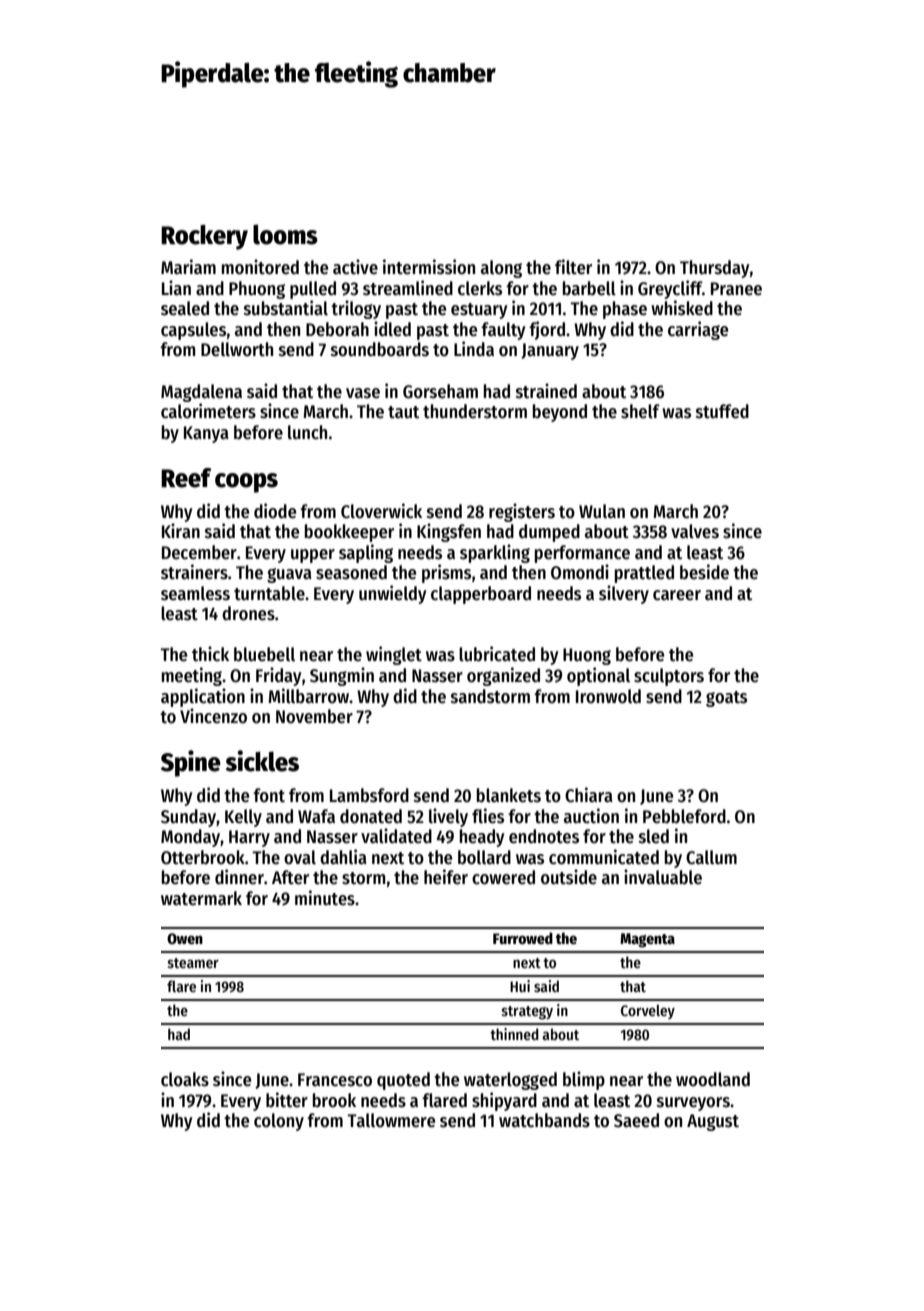 The image size is (924, 1311). I want to click on Magdalena, so click(201, 393).
